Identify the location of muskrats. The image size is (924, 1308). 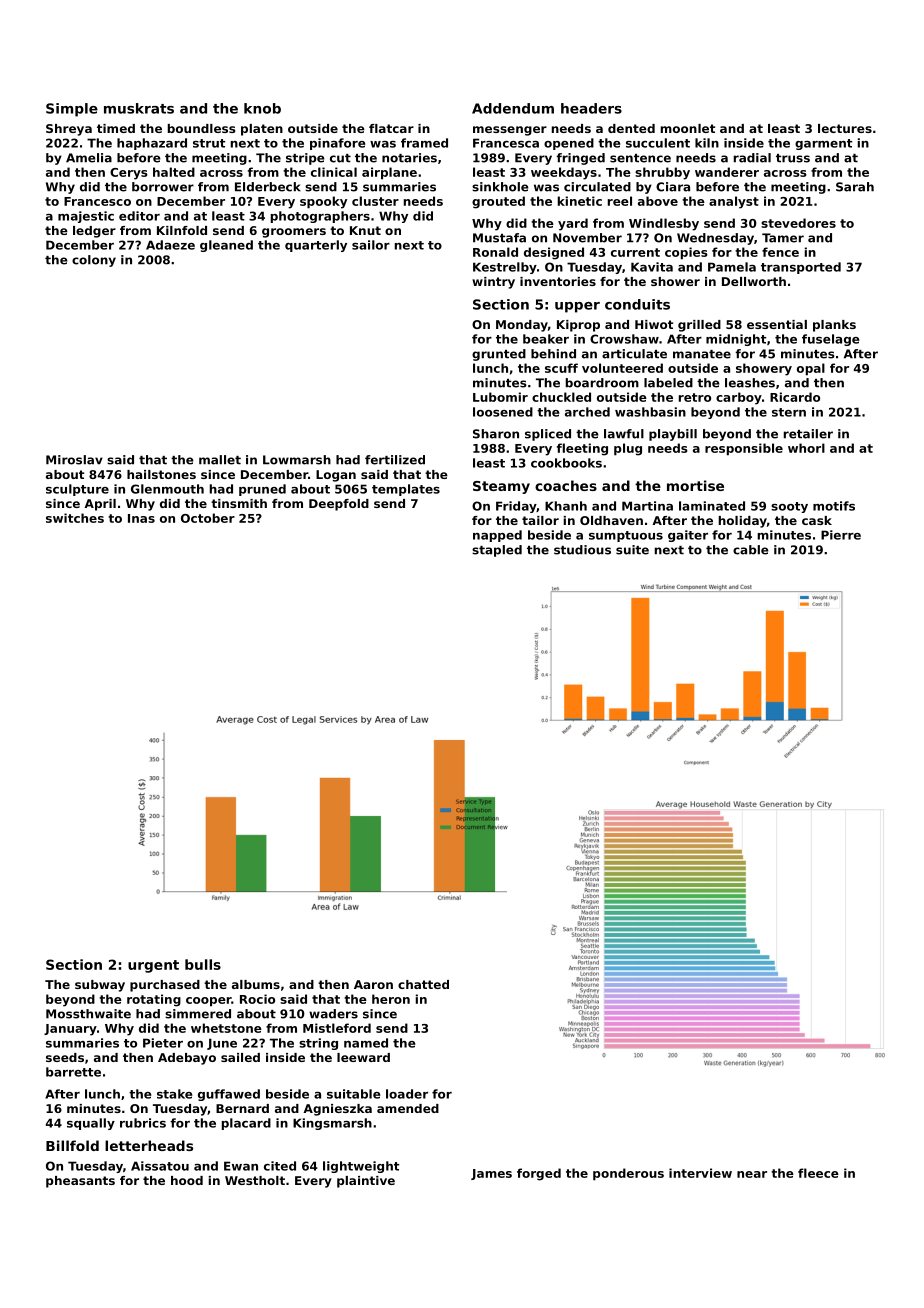
(139, 108).
